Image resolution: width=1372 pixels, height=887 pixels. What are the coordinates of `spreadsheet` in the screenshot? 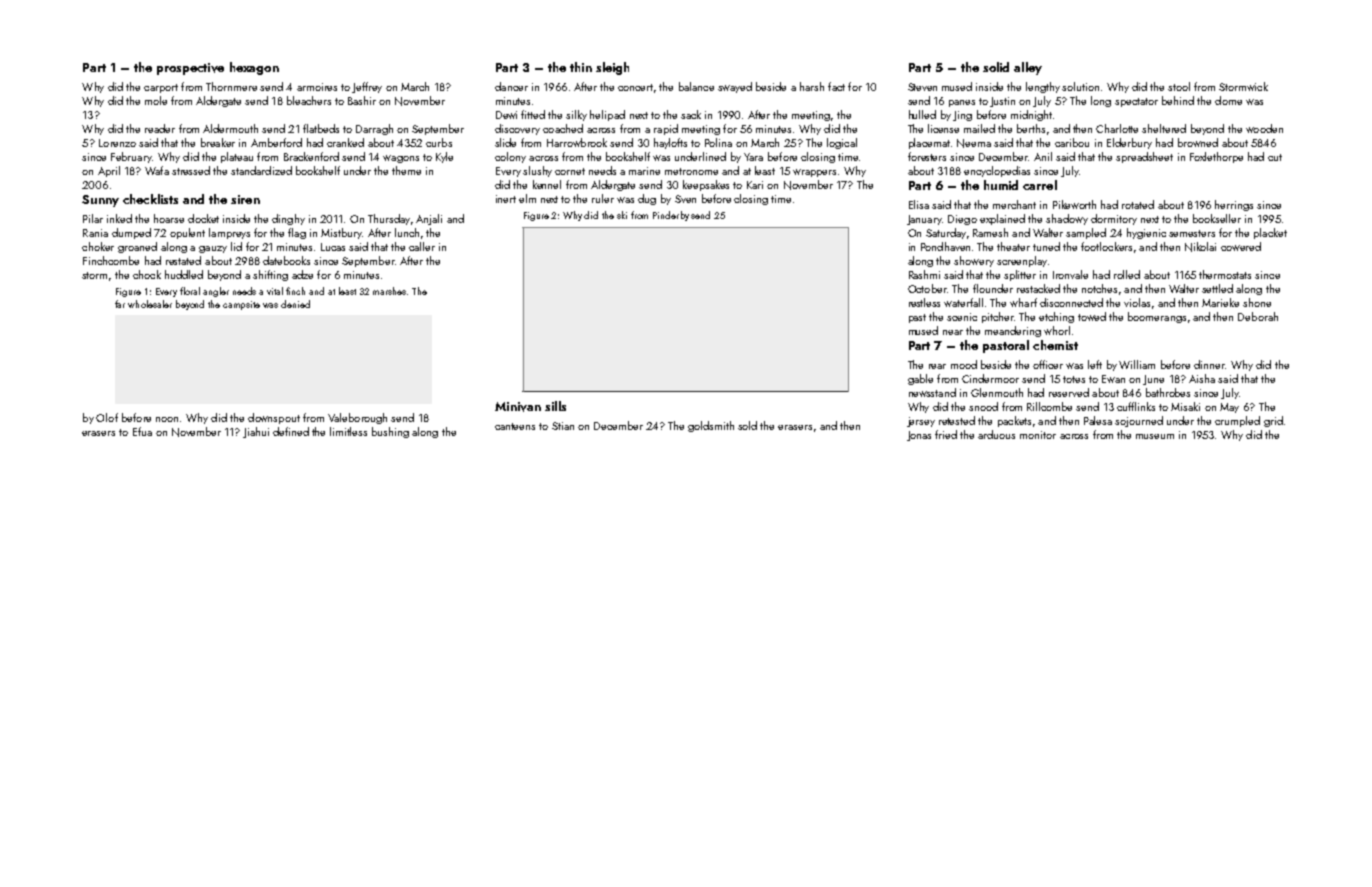 It's located at (1144, 157).
